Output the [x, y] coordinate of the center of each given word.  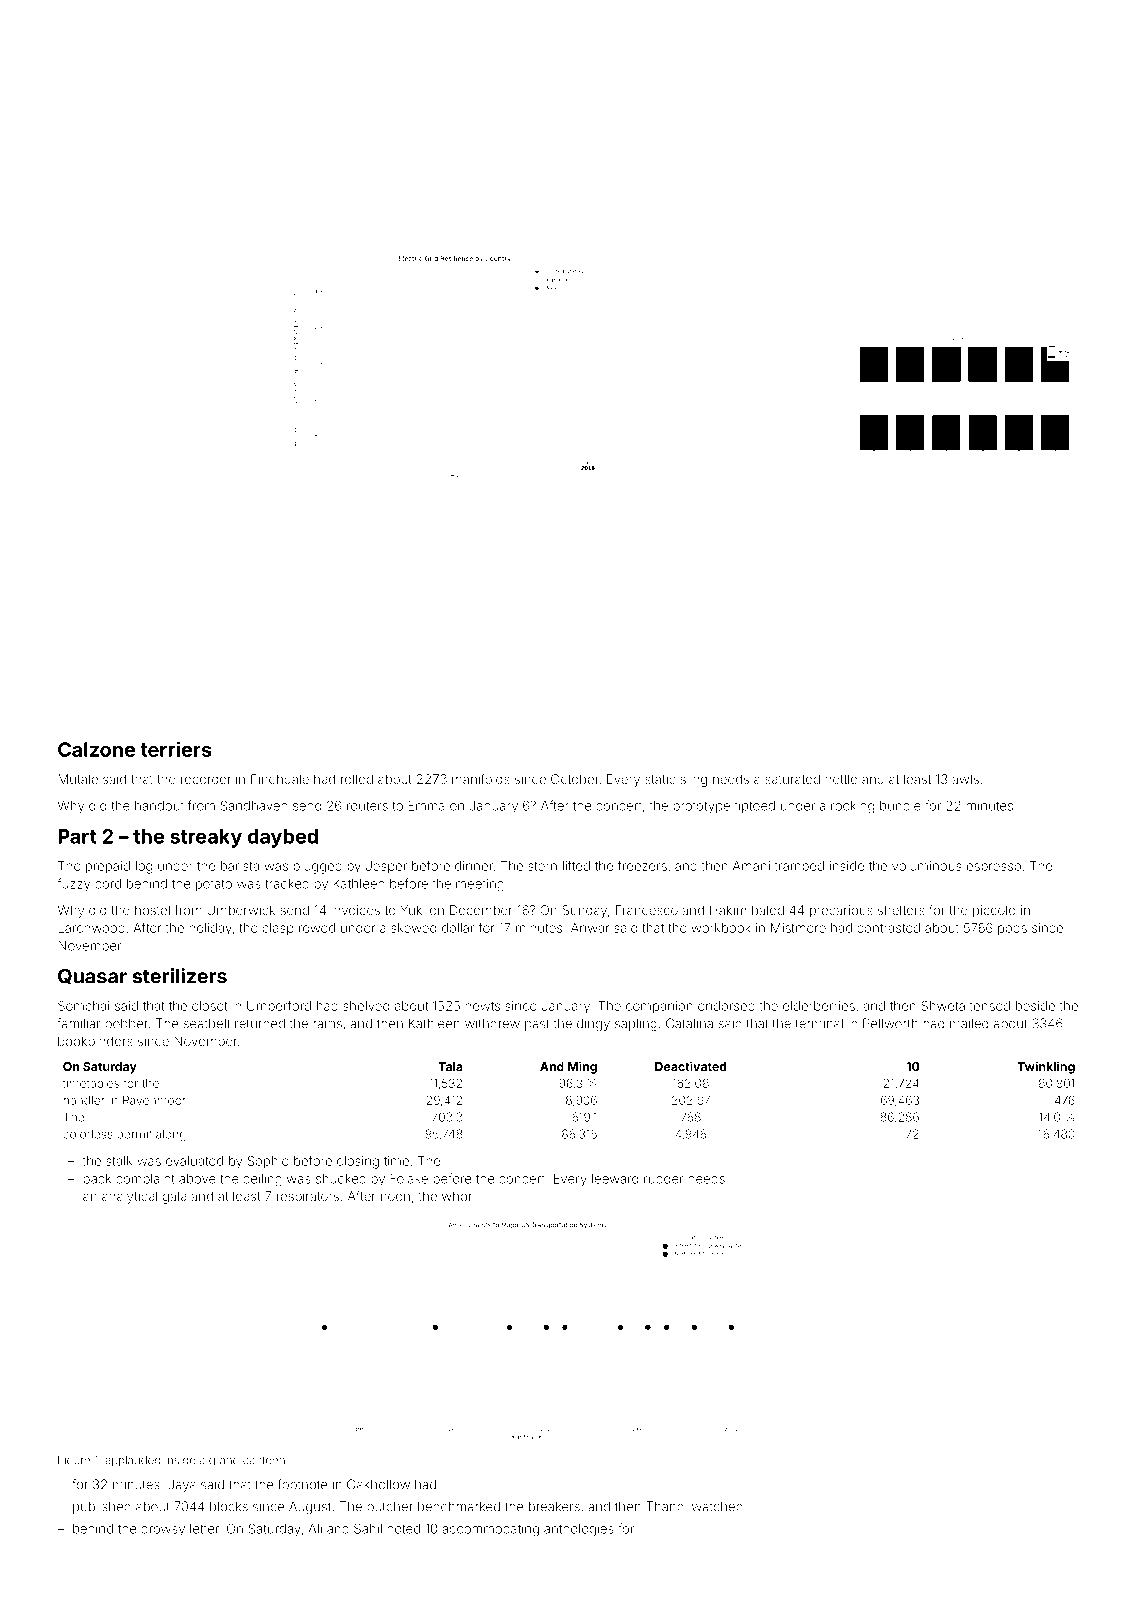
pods [1012, 929]
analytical [129, 1197]
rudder [664, 1179]
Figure [74, 1461]
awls [965, 779]
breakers [554, 1506]
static [660, 779]
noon [395, 1197]
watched [717, 1506]
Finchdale [280, 779]
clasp [278, 929]
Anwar [590, 928]
